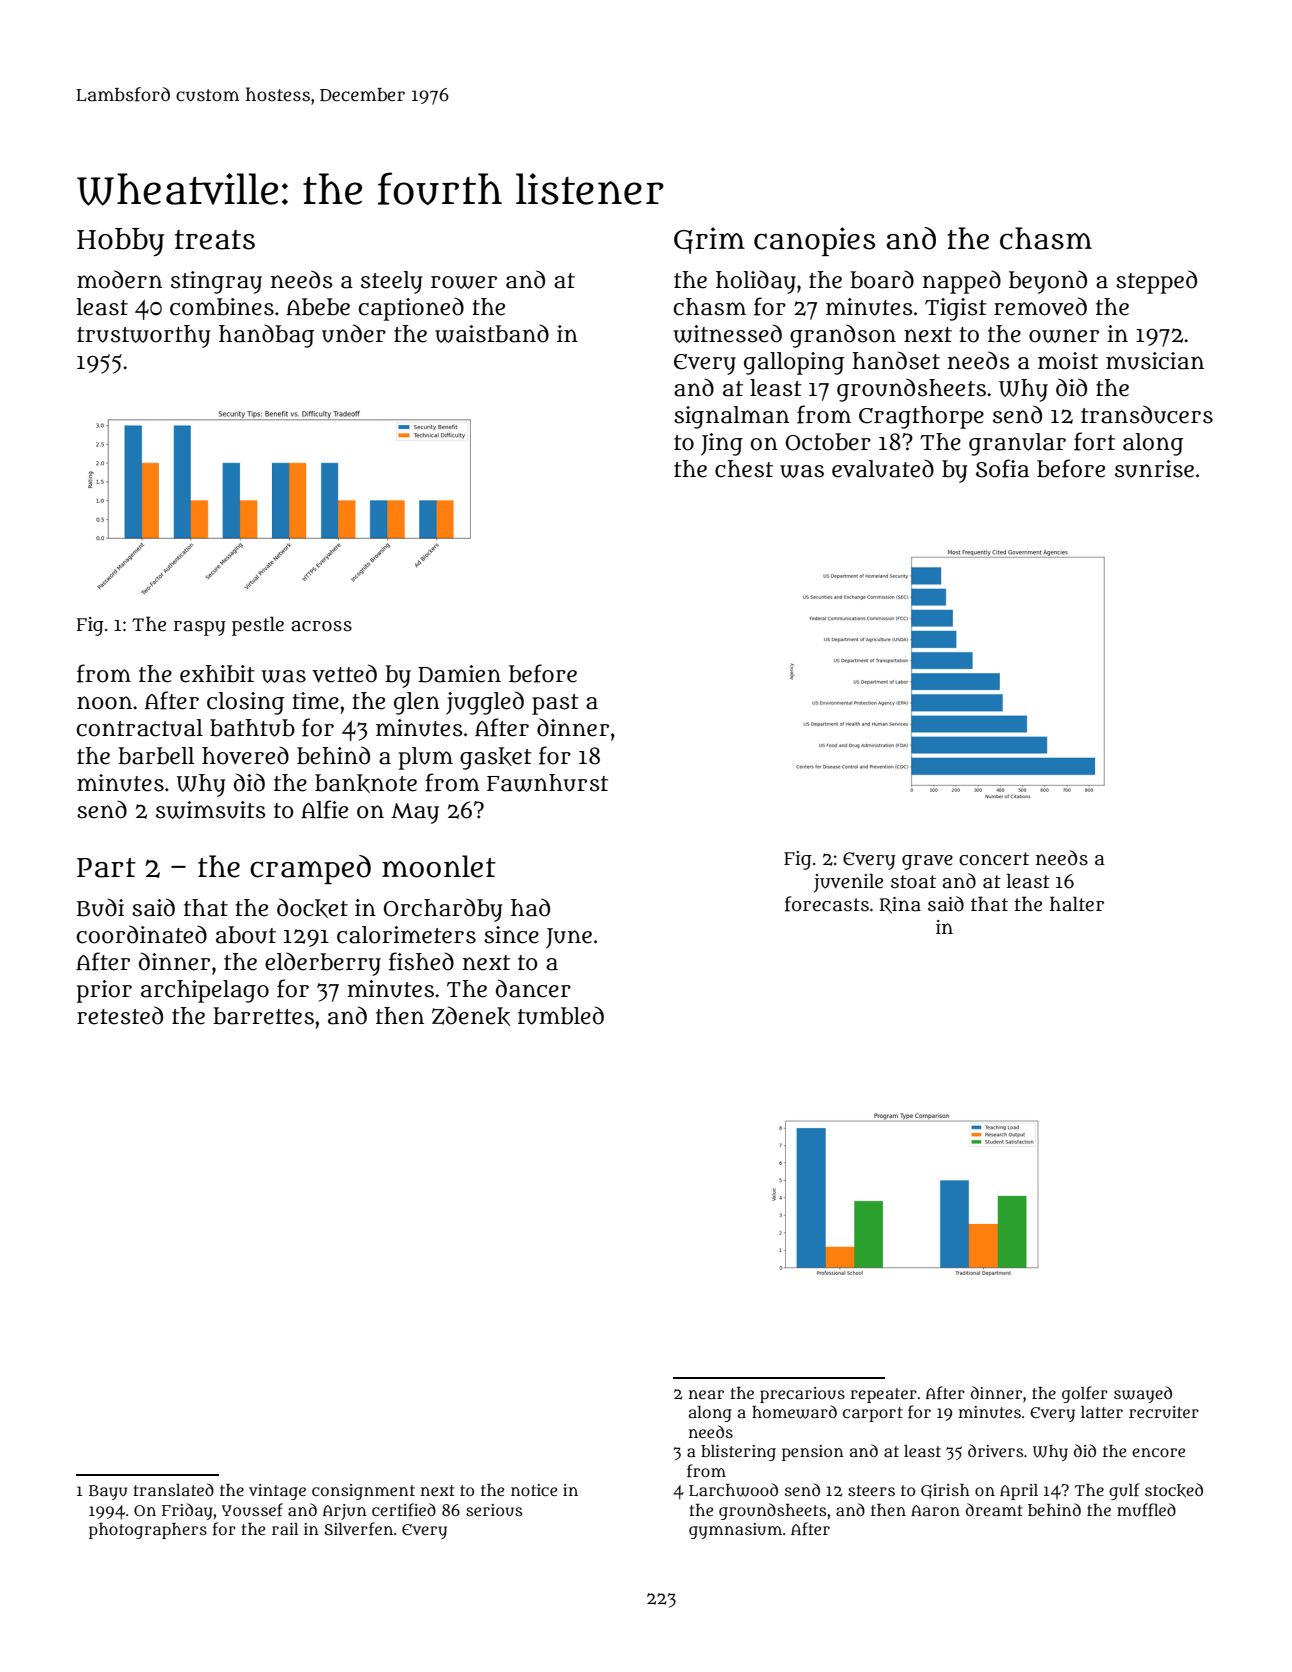  What do you see at coordinates (735, 1531) in the page?
I see `gymnasium` at bounding box center [735, 1531].
